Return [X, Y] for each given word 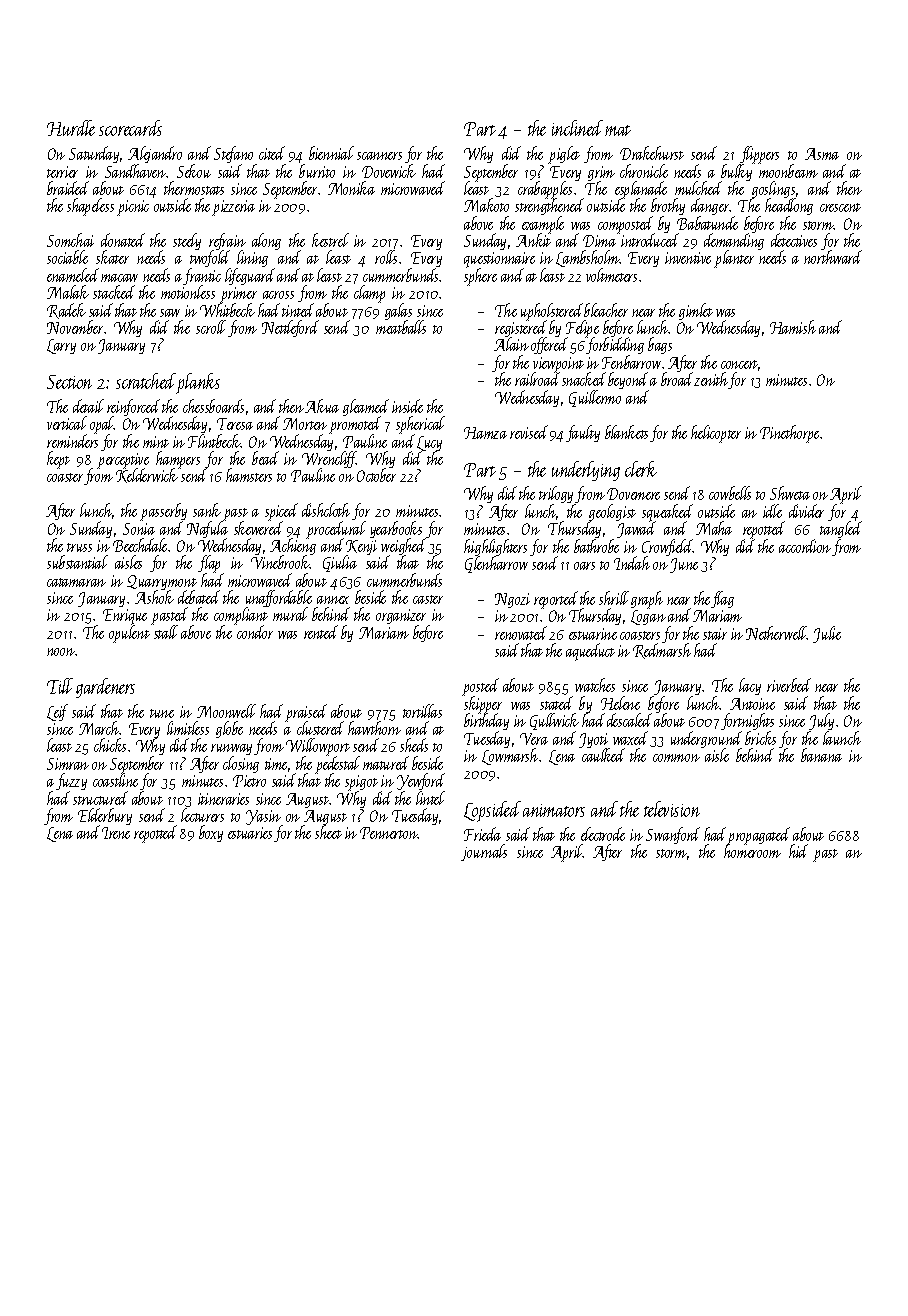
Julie [827, 634]
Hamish [793, 327]
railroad [537, 379]
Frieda [482, 834]
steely [187, 241]
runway [231, 749]
